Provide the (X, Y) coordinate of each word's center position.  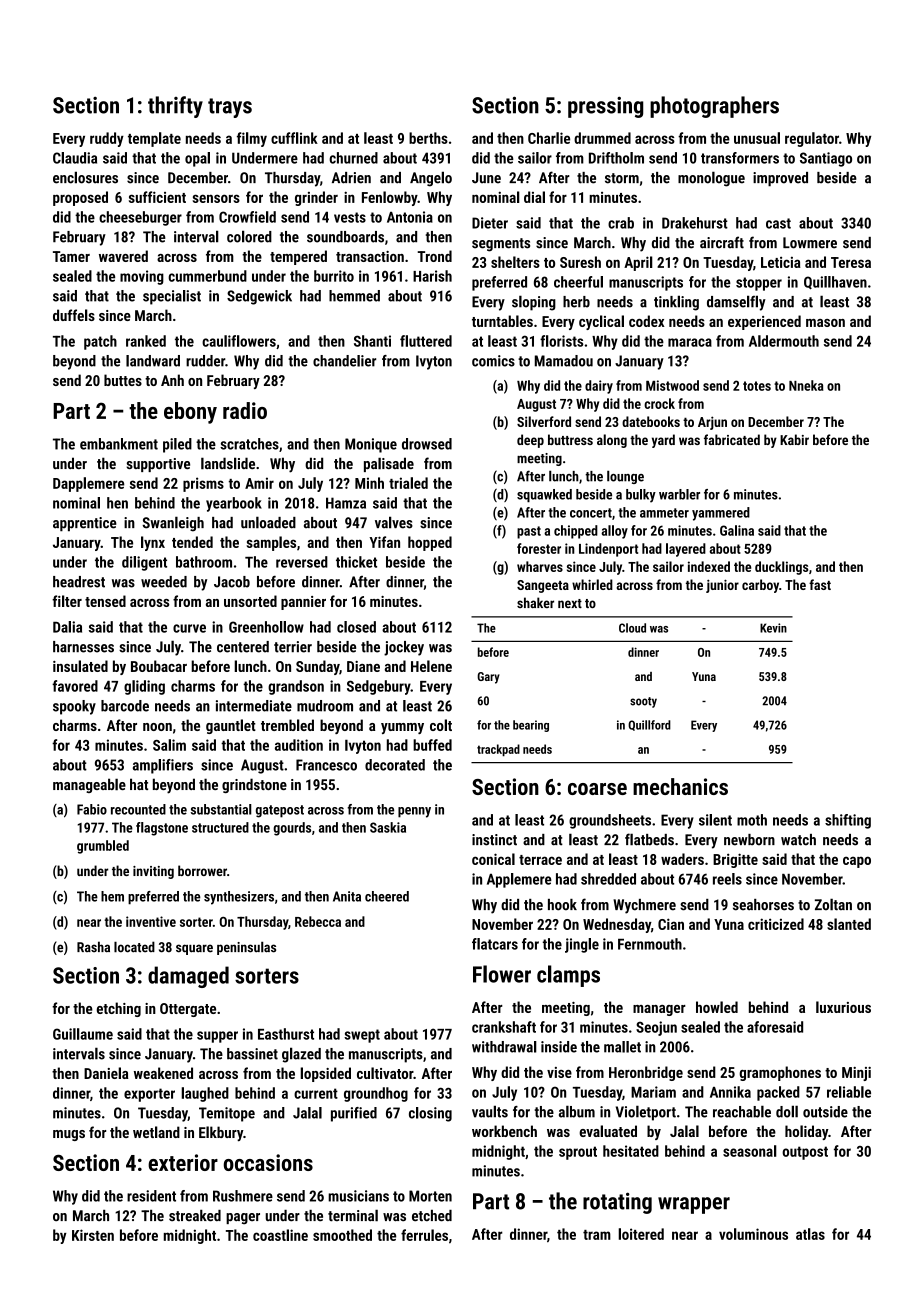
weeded (164, 582)
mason (825, 323)
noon (157, 727)
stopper (759, 284)
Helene (431, 666)
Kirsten (93, 1235)
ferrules (424, 1235)
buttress (570, 439)
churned (353, 158)
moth (752, 820)
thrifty (175, 107)
